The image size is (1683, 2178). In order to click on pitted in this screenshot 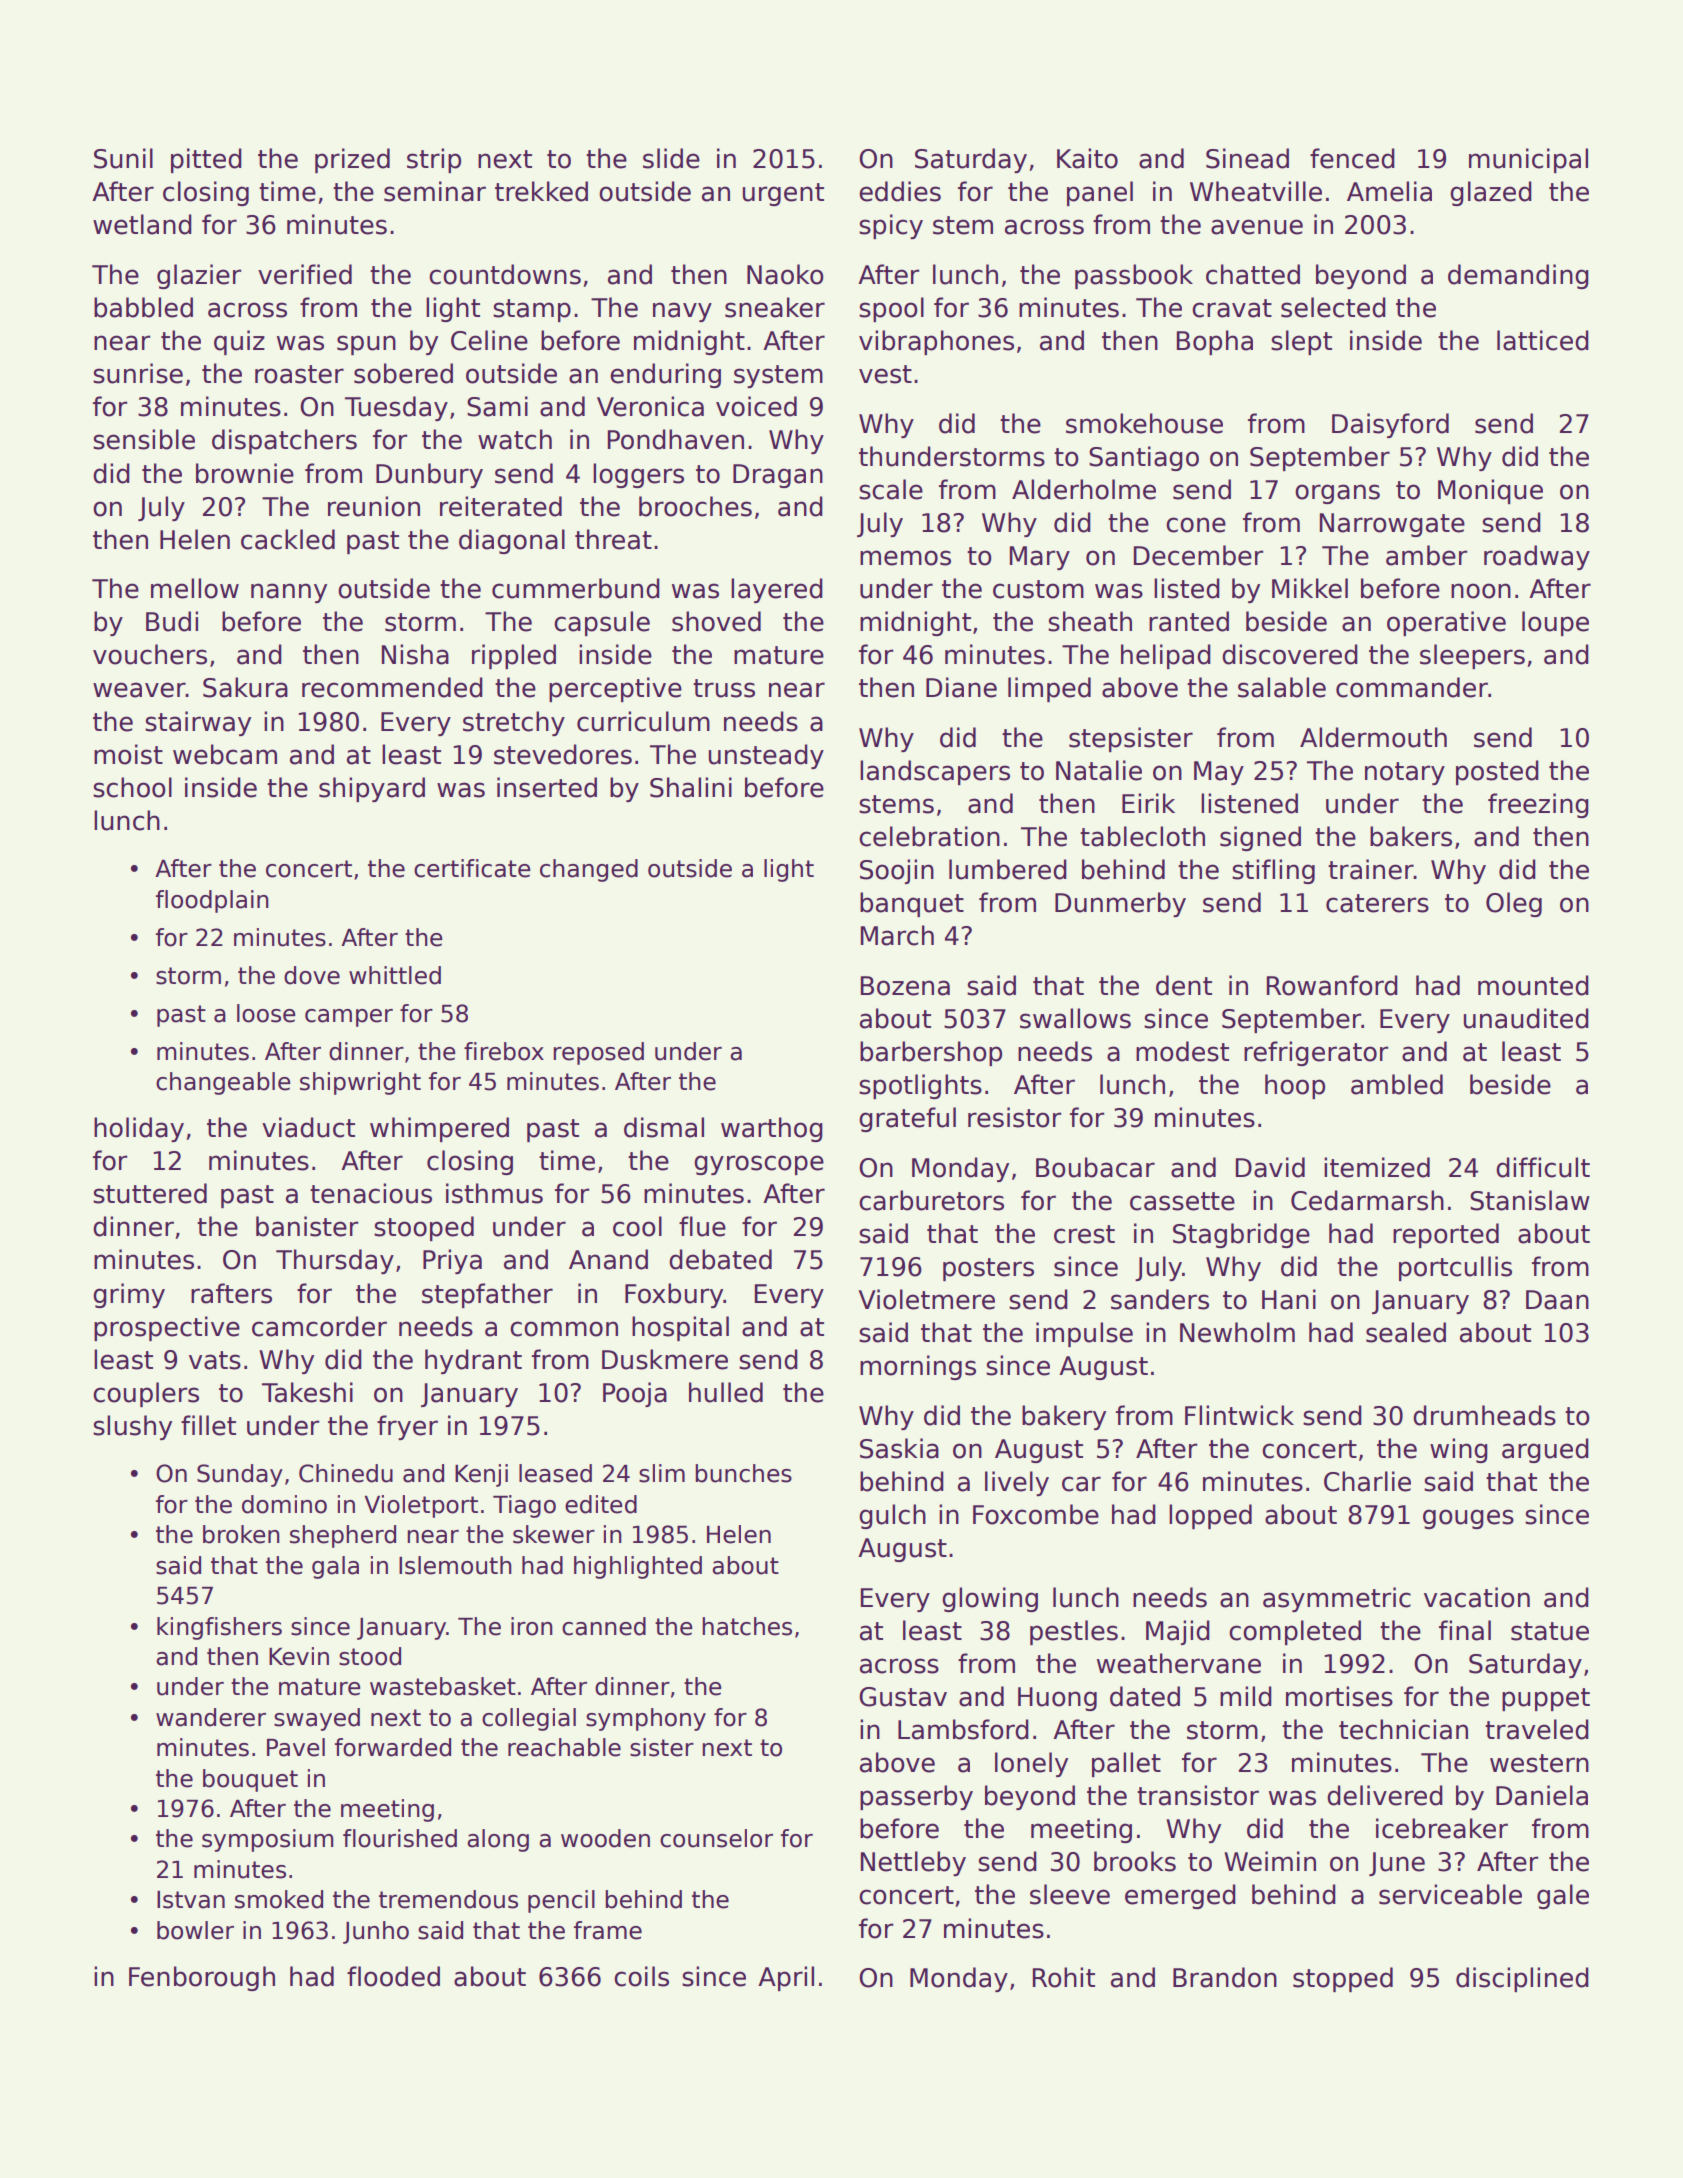, I will do `click(206, 160)`.
